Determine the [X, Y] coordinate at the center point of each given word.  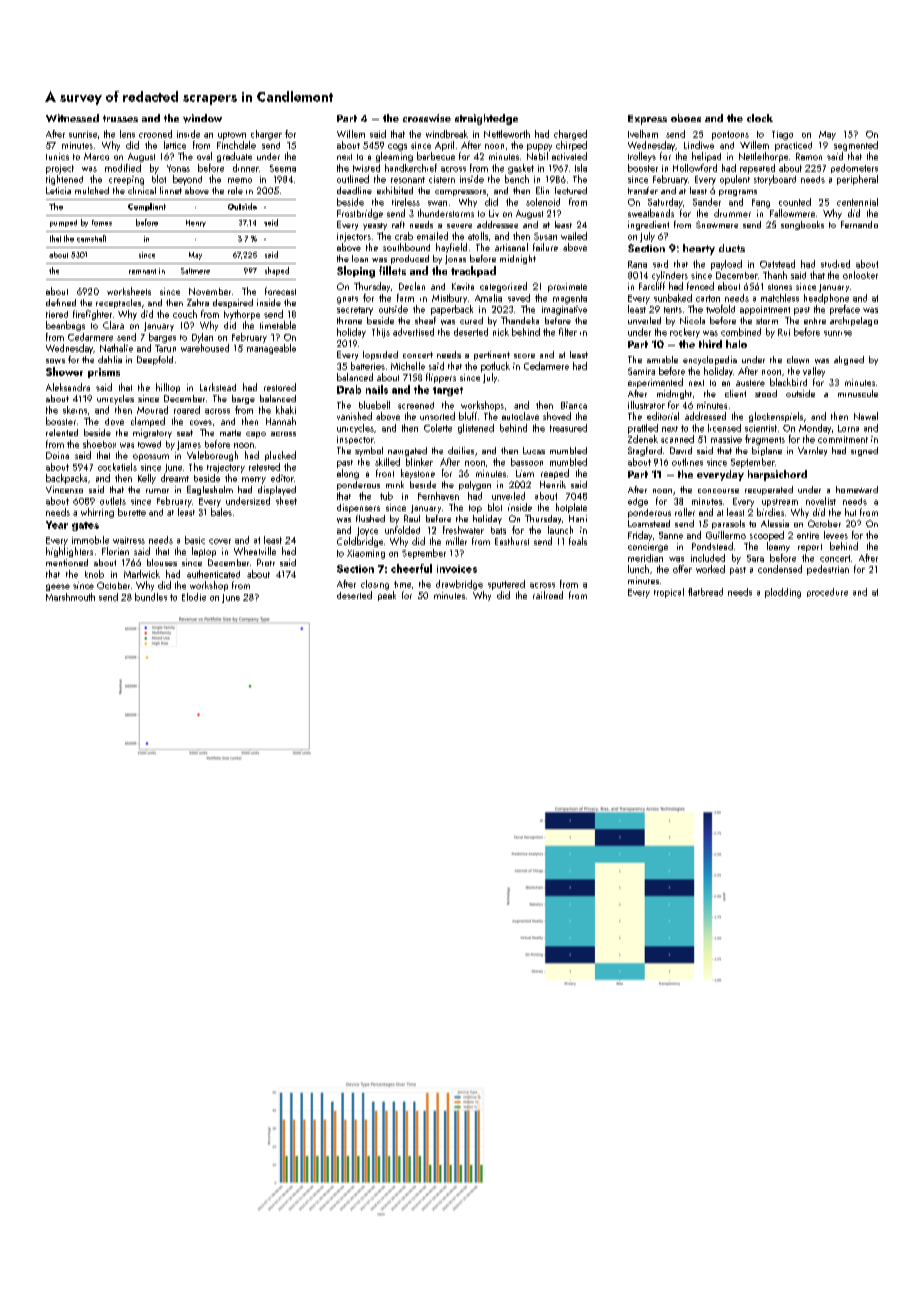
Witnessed [72, 118]
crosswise [427, 118]
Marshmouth [70, 597]
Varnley [812, 451]
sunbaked [673, 298]
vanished [354, 416]
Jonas [455, 259]
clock [760, 118]
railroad [548, 595]
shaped [277, 271]
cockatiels [117, 467]
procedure [827, 592]
